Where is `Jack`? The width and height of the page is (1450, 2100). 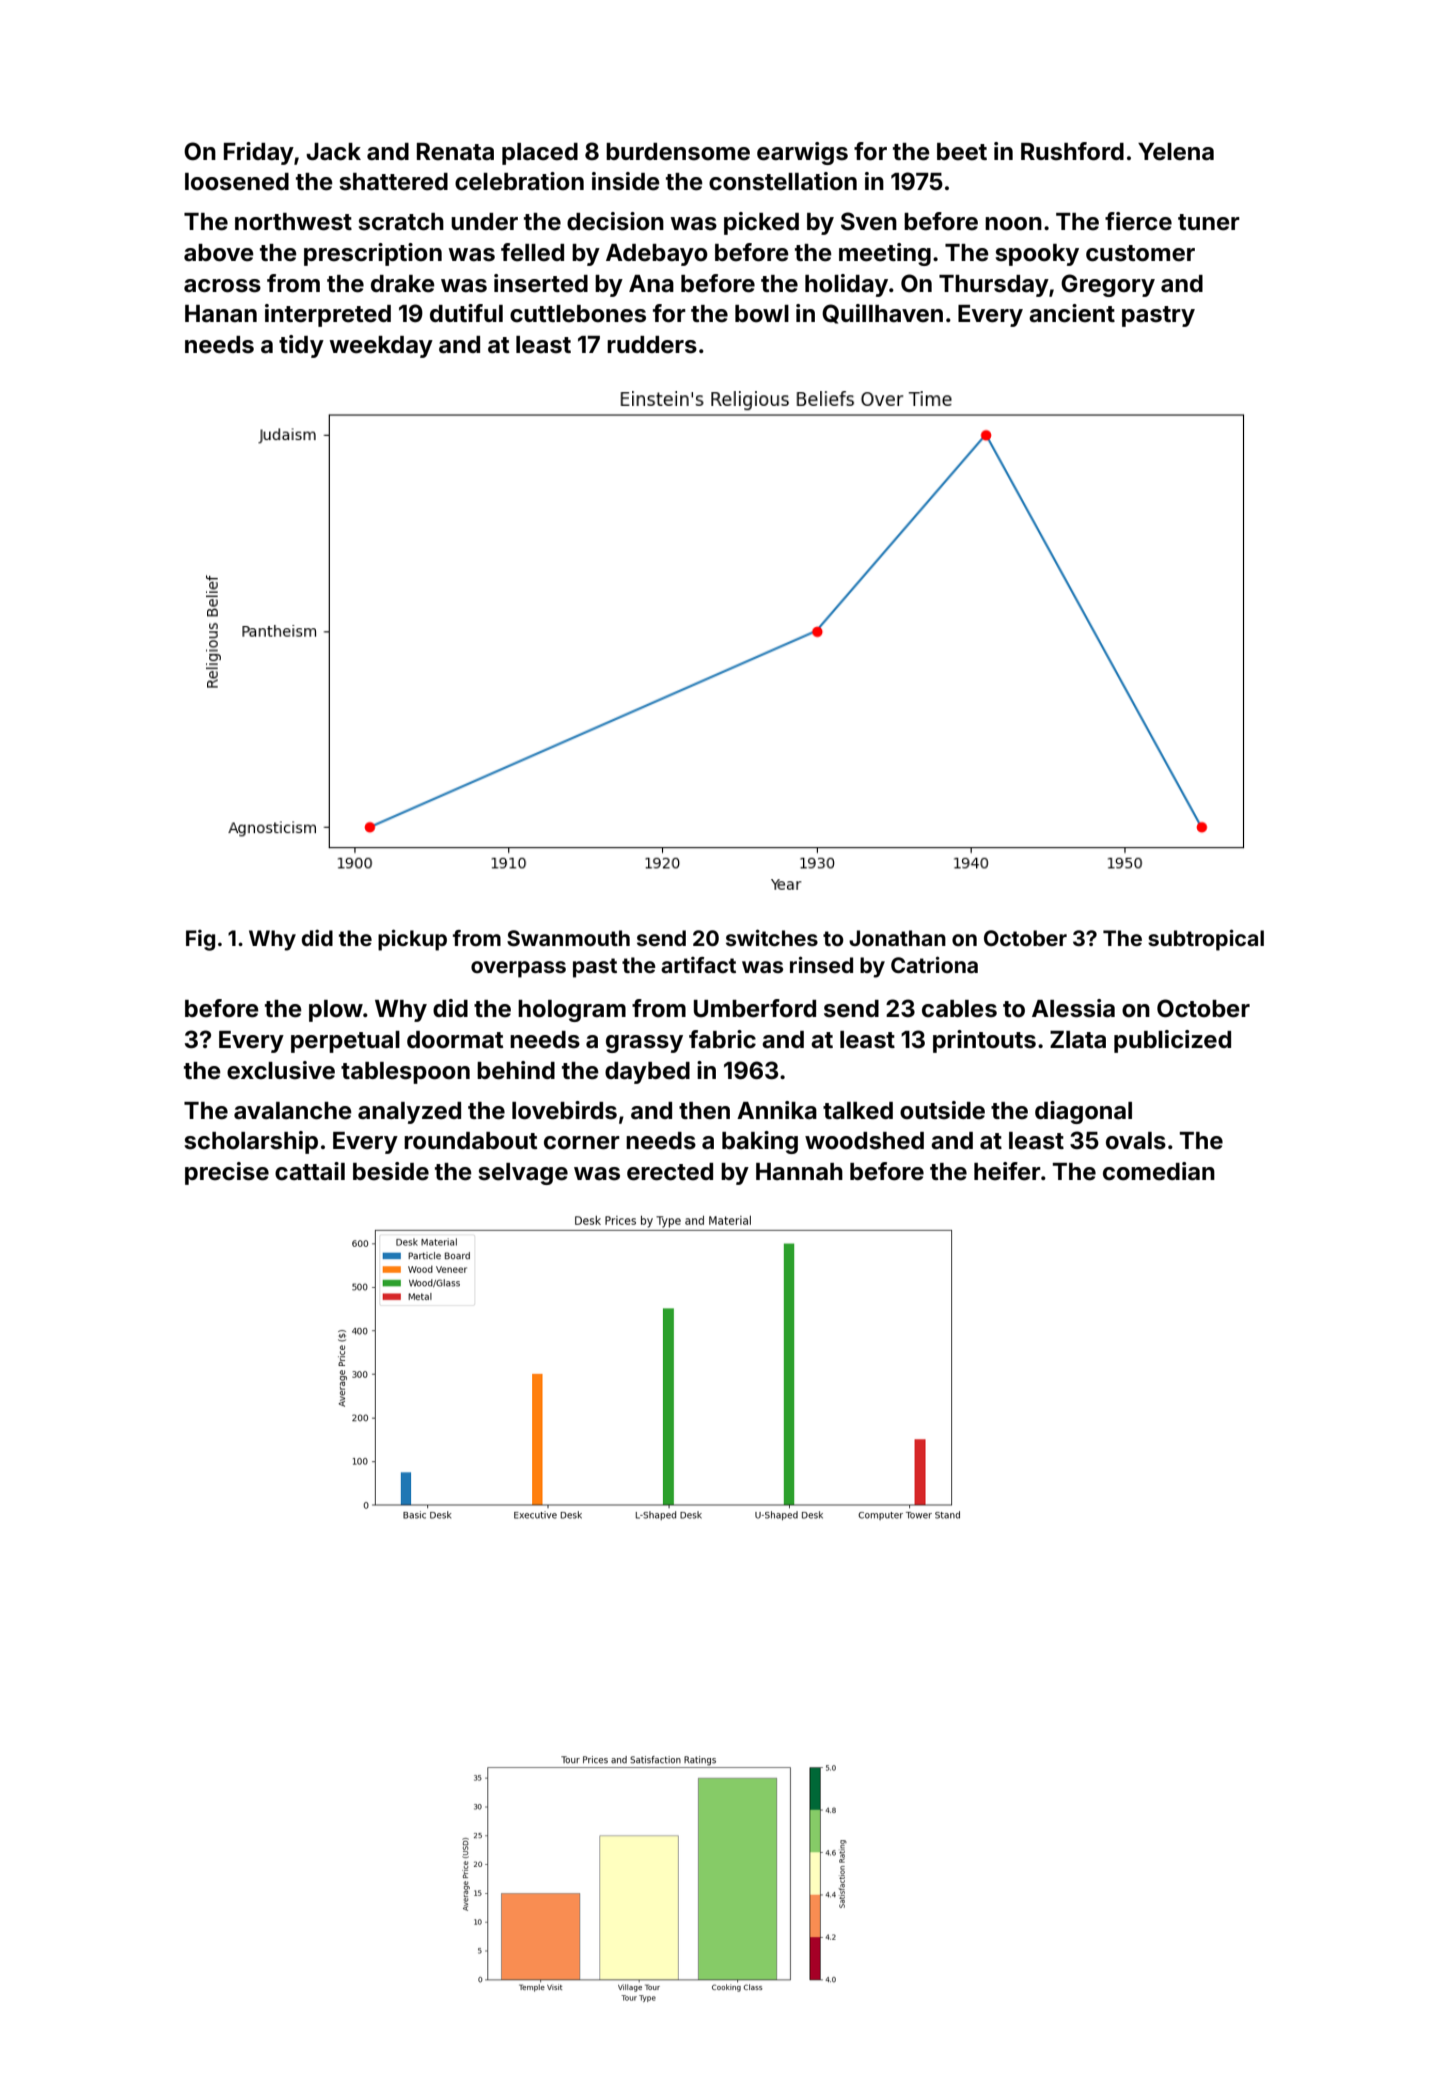
Jack is located at coordinates (333, 152).
